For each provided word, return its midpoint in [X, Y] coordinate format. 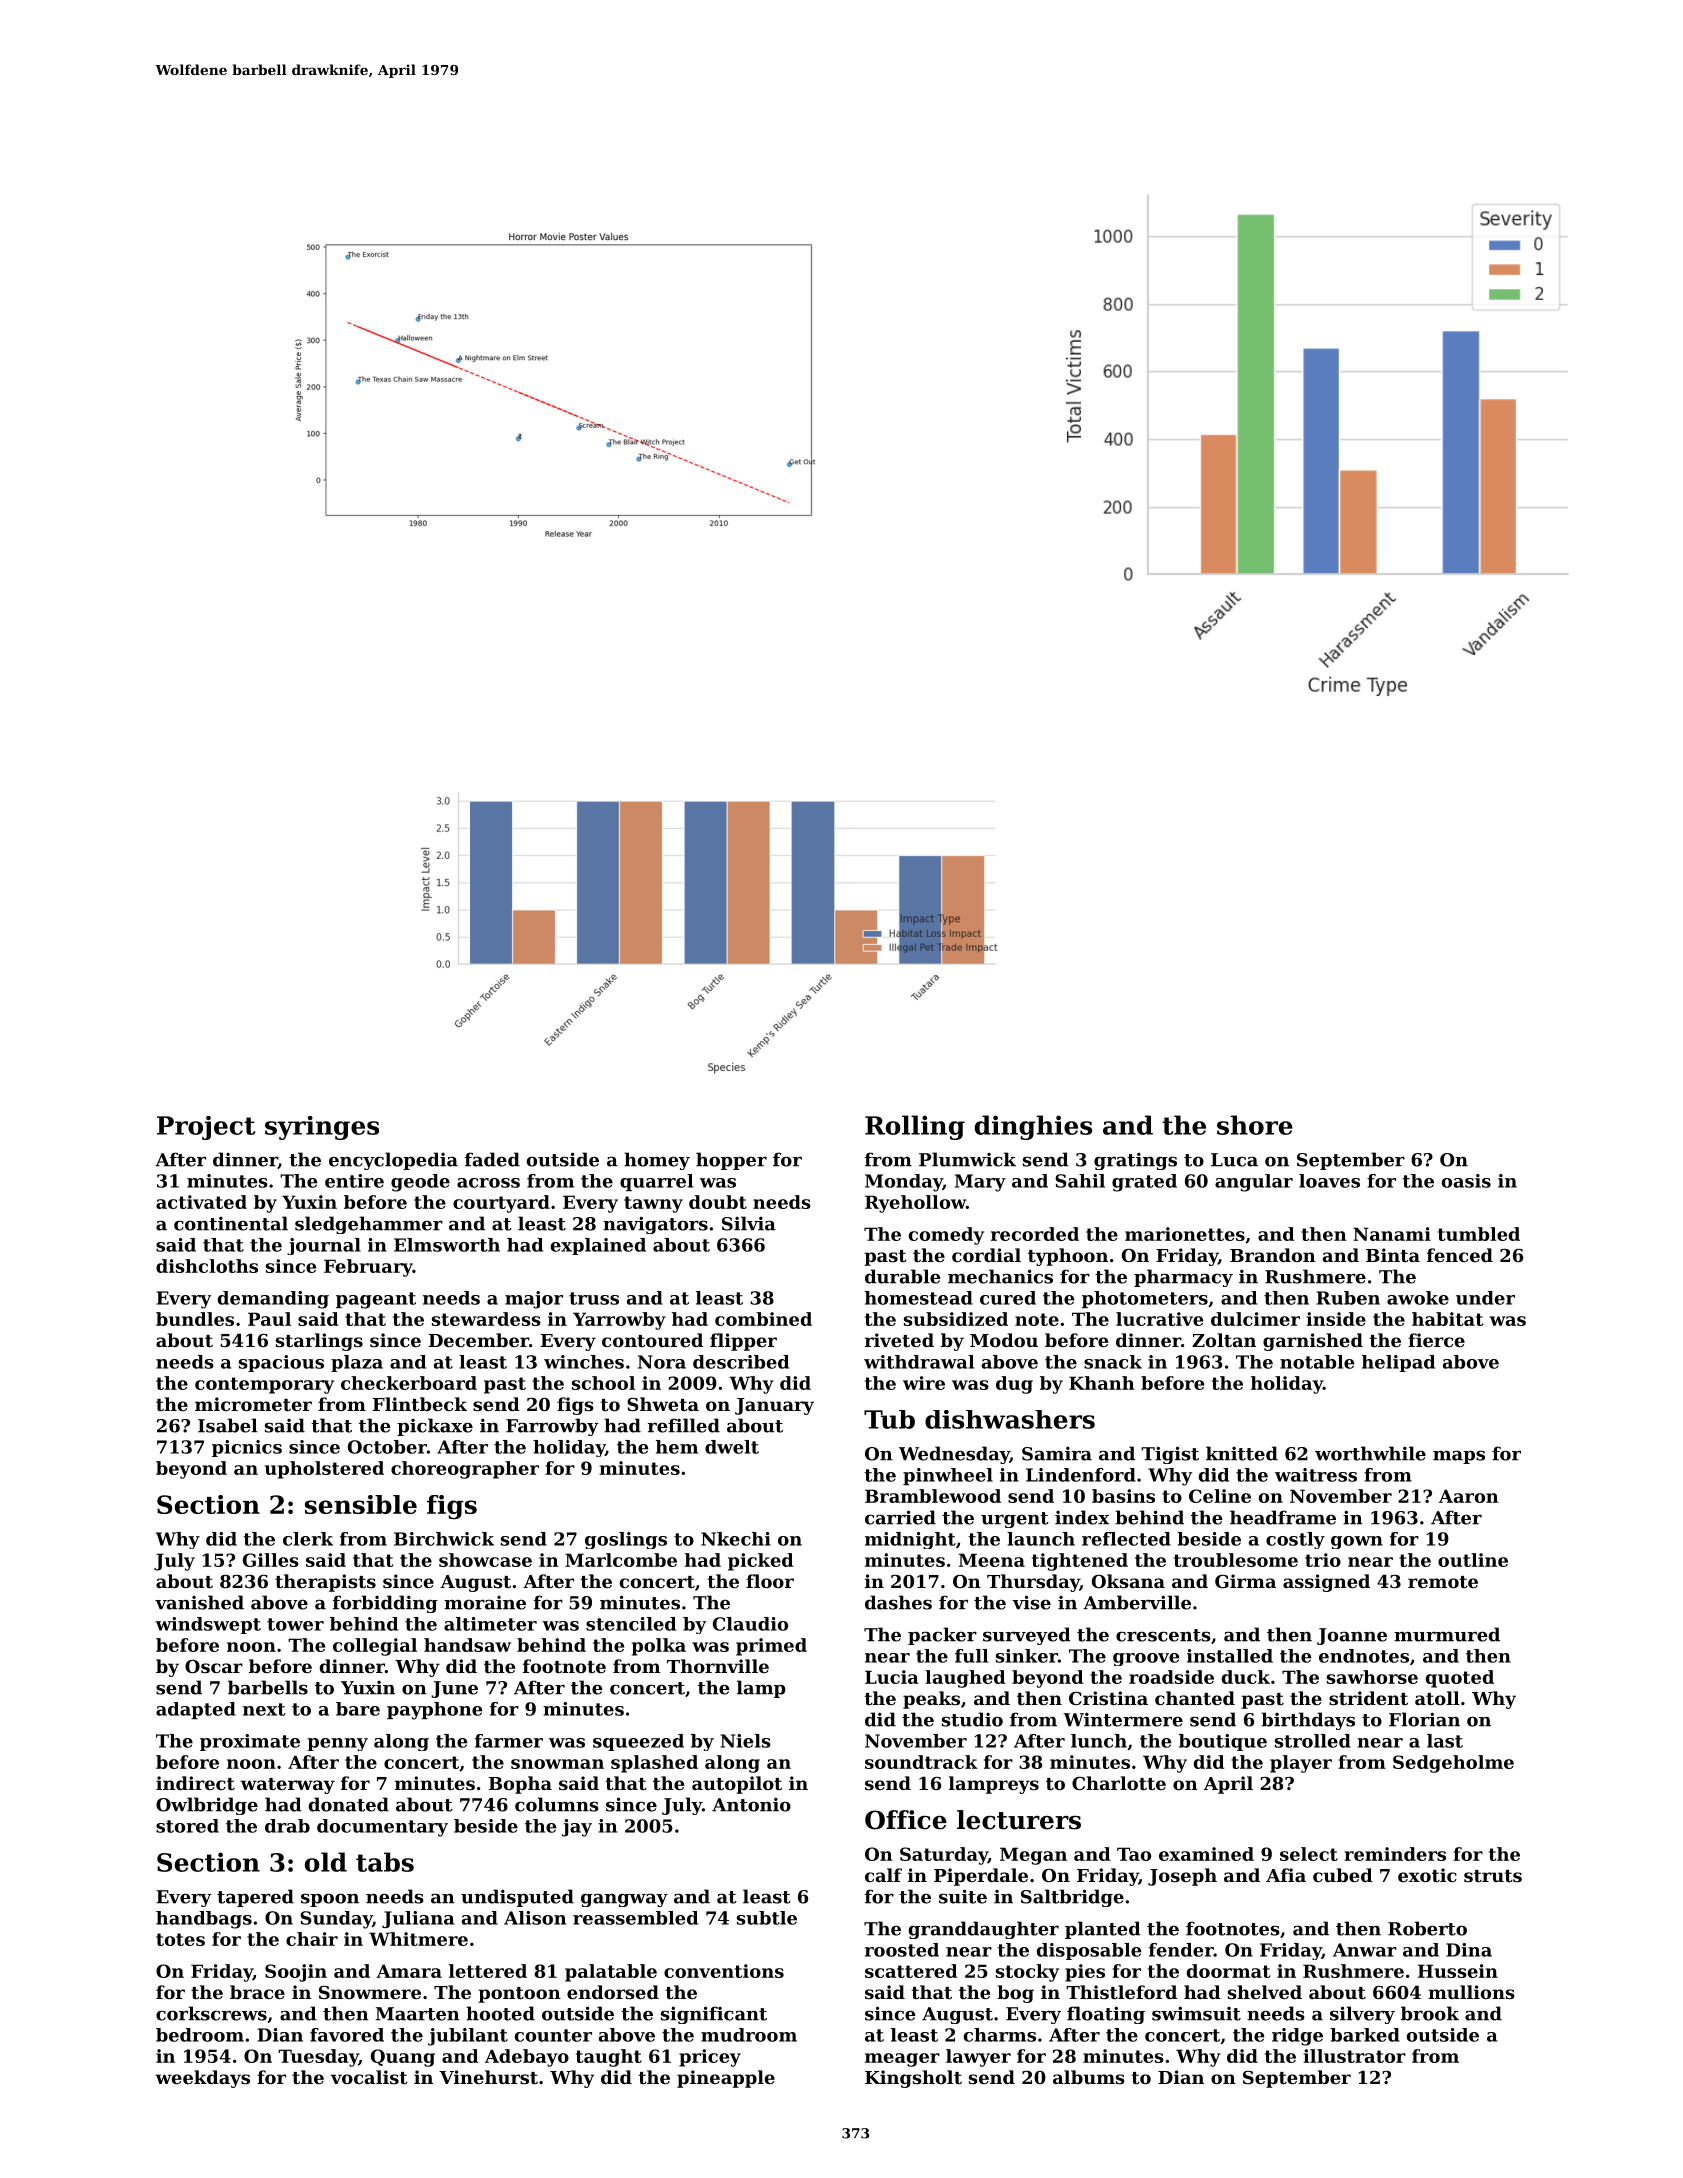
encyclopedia [393, 1161]
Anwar [1365, 1950]
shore [1255, 1125]
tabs [385, 1862]
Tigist [1170, 1455]
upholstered [324, 1470]
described [741, 1362]
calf [883, 1875]
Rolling [915, 1127]
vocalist [369, 2077]
